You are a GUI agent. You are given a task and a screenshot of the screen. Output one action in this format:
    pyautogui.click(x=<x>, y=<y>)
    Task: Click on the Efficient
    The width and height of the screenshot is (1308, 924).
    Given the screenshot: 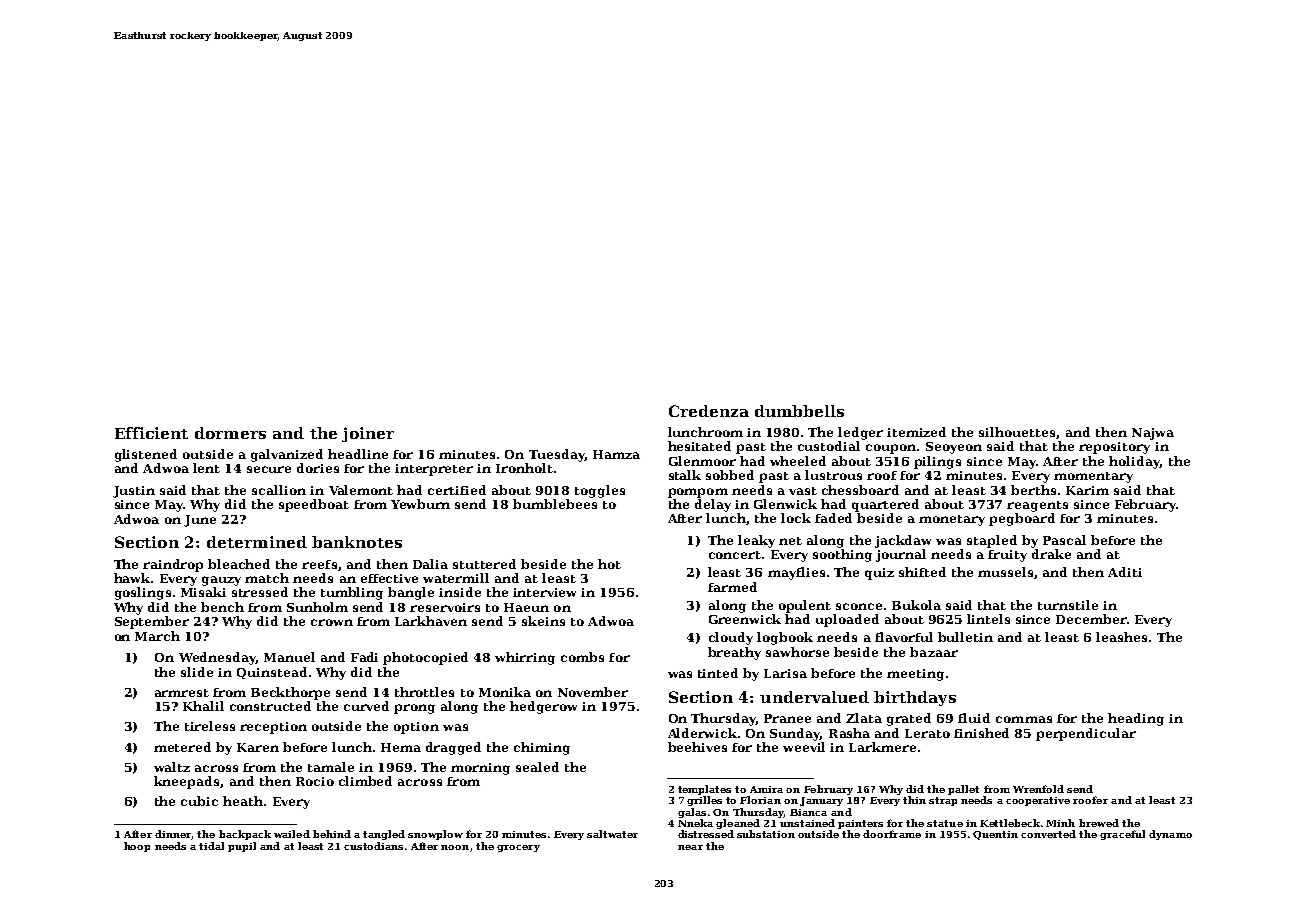 What is the action you would take?
    pyautogui.click(x=151, y=433)
